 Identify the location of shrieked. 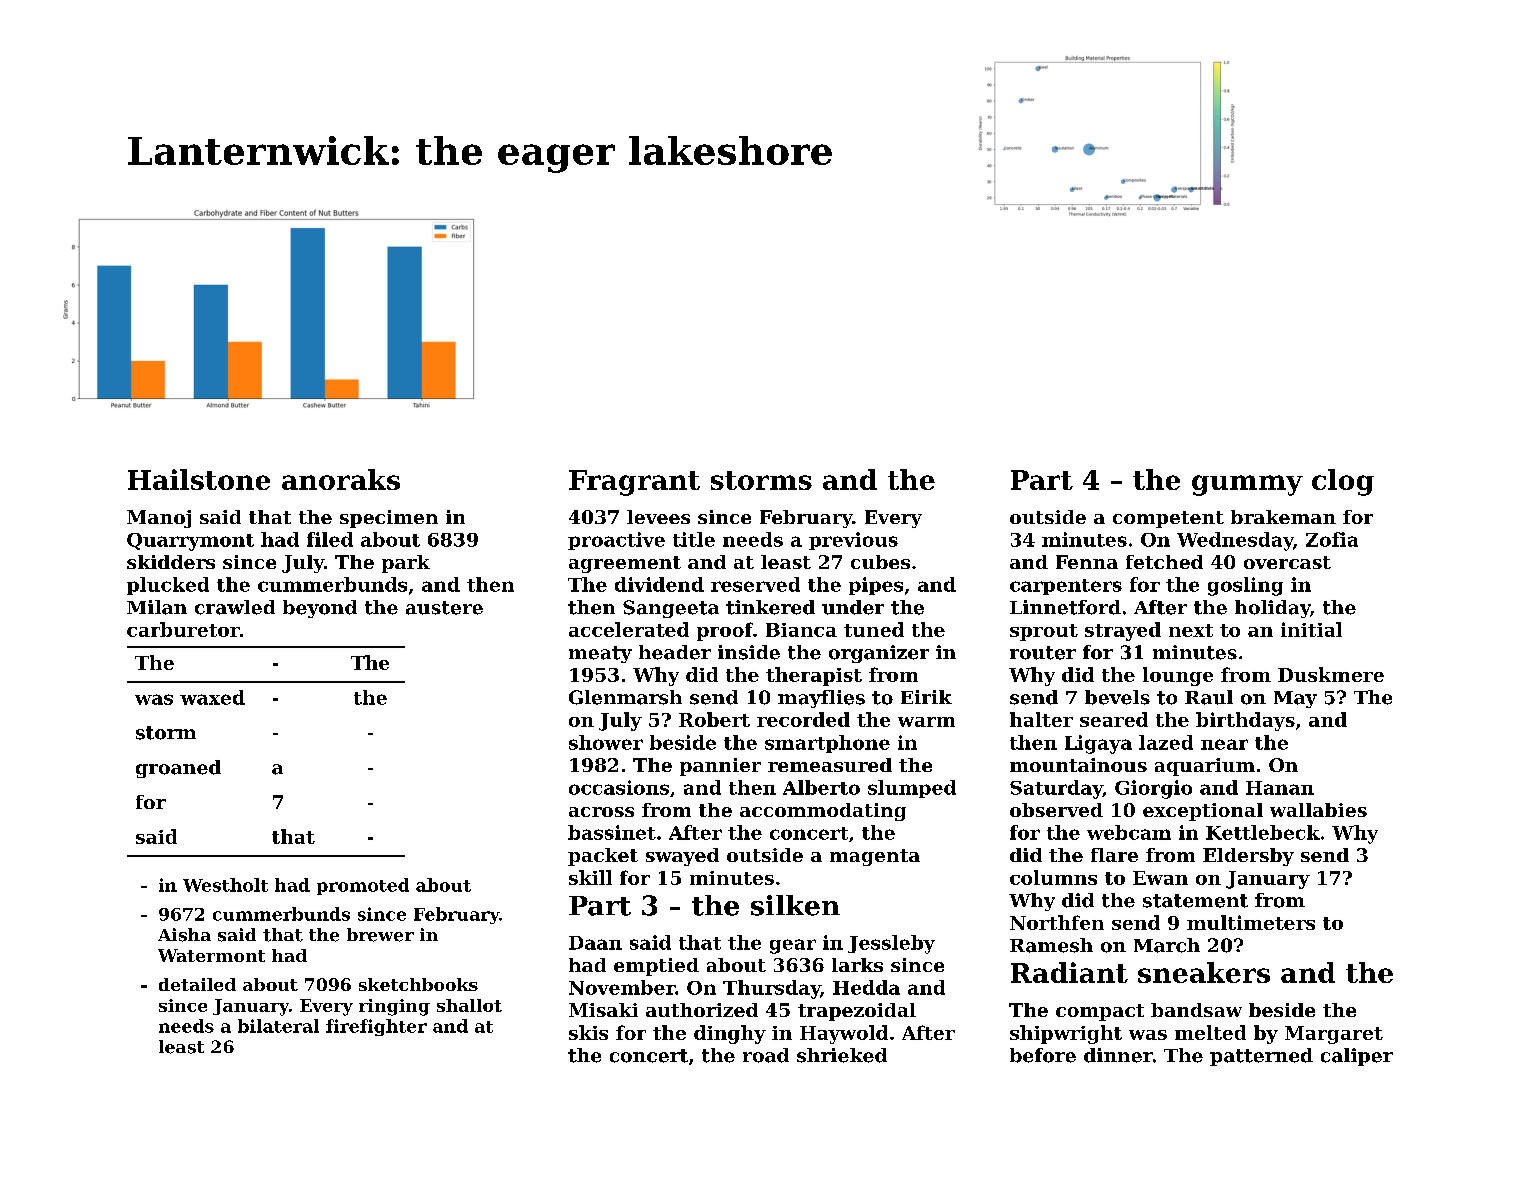
(842, 1055).
